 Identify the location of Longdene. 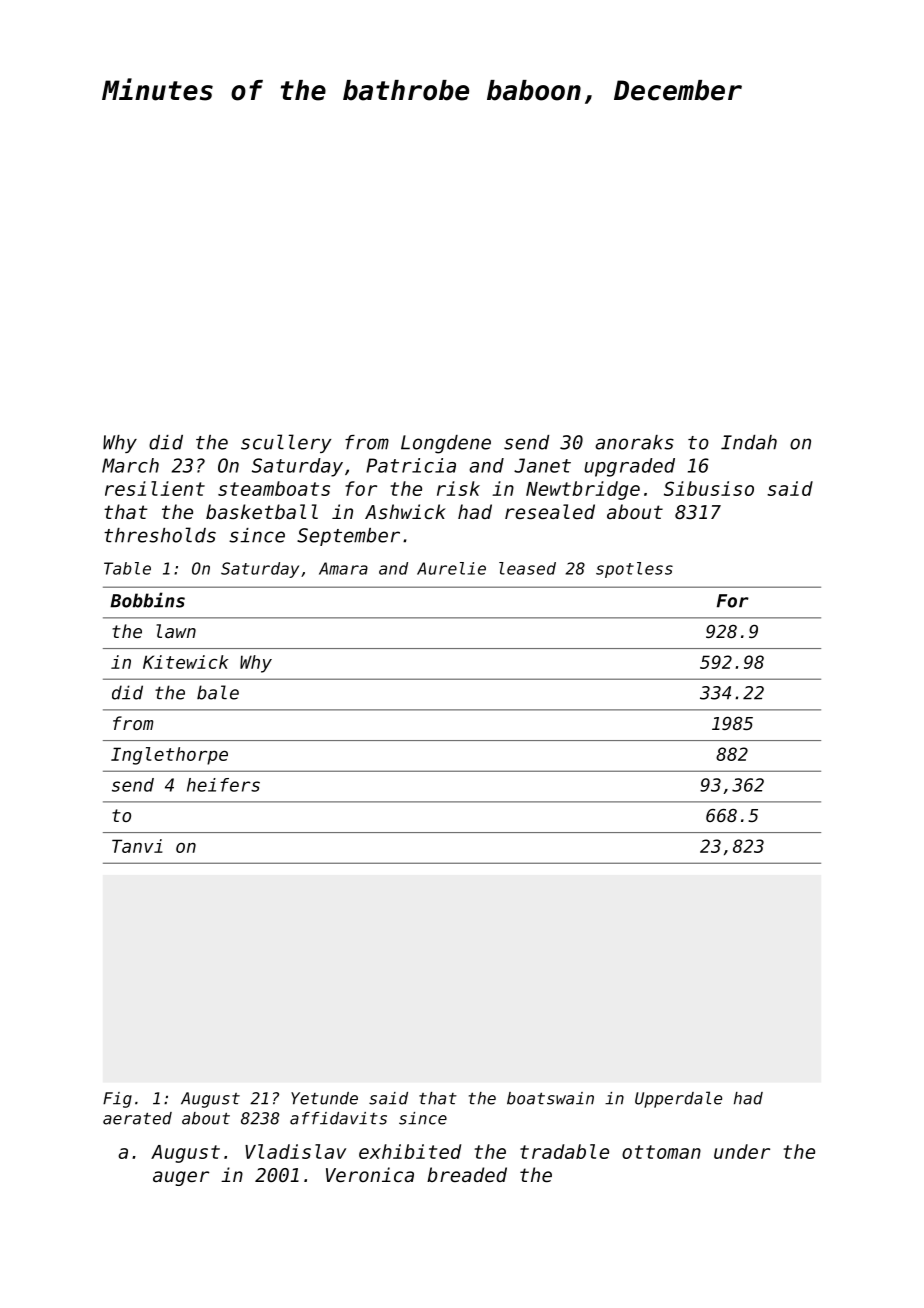
(446, 444).
